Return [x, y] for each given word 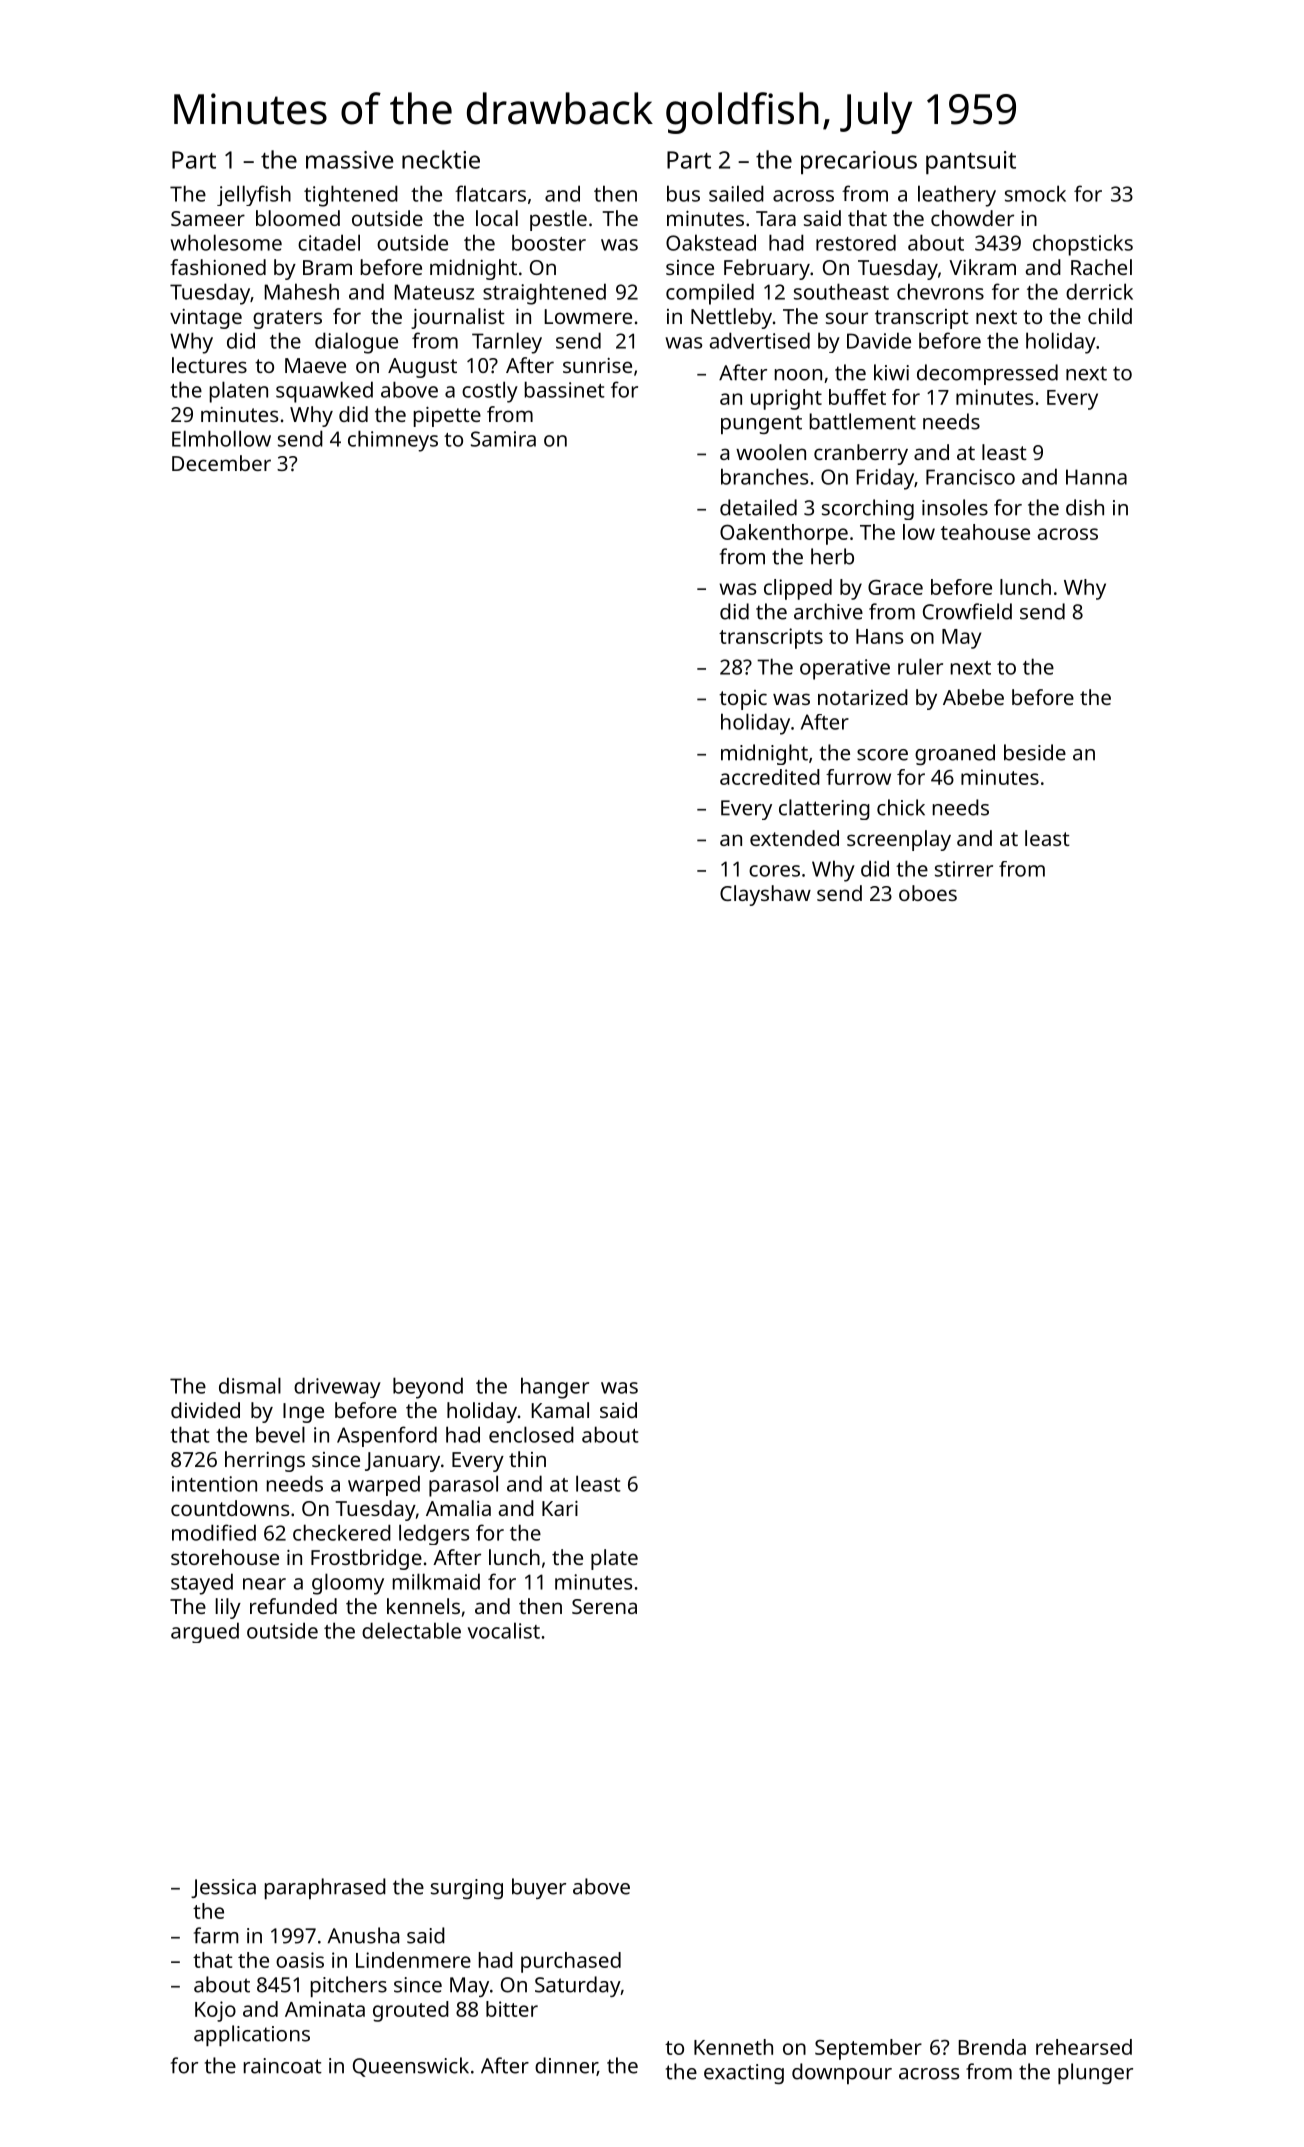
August [422, 368]
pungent [761, 424]
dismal [250, 1385]
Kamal [560, 1410]
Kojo [215, 2011]
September [868, 2049]
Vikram [982, 267]
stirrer [964, 869]
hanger [555, 1388]
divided [205, 1410]
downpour [842, 2073]
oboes [928, 893]
